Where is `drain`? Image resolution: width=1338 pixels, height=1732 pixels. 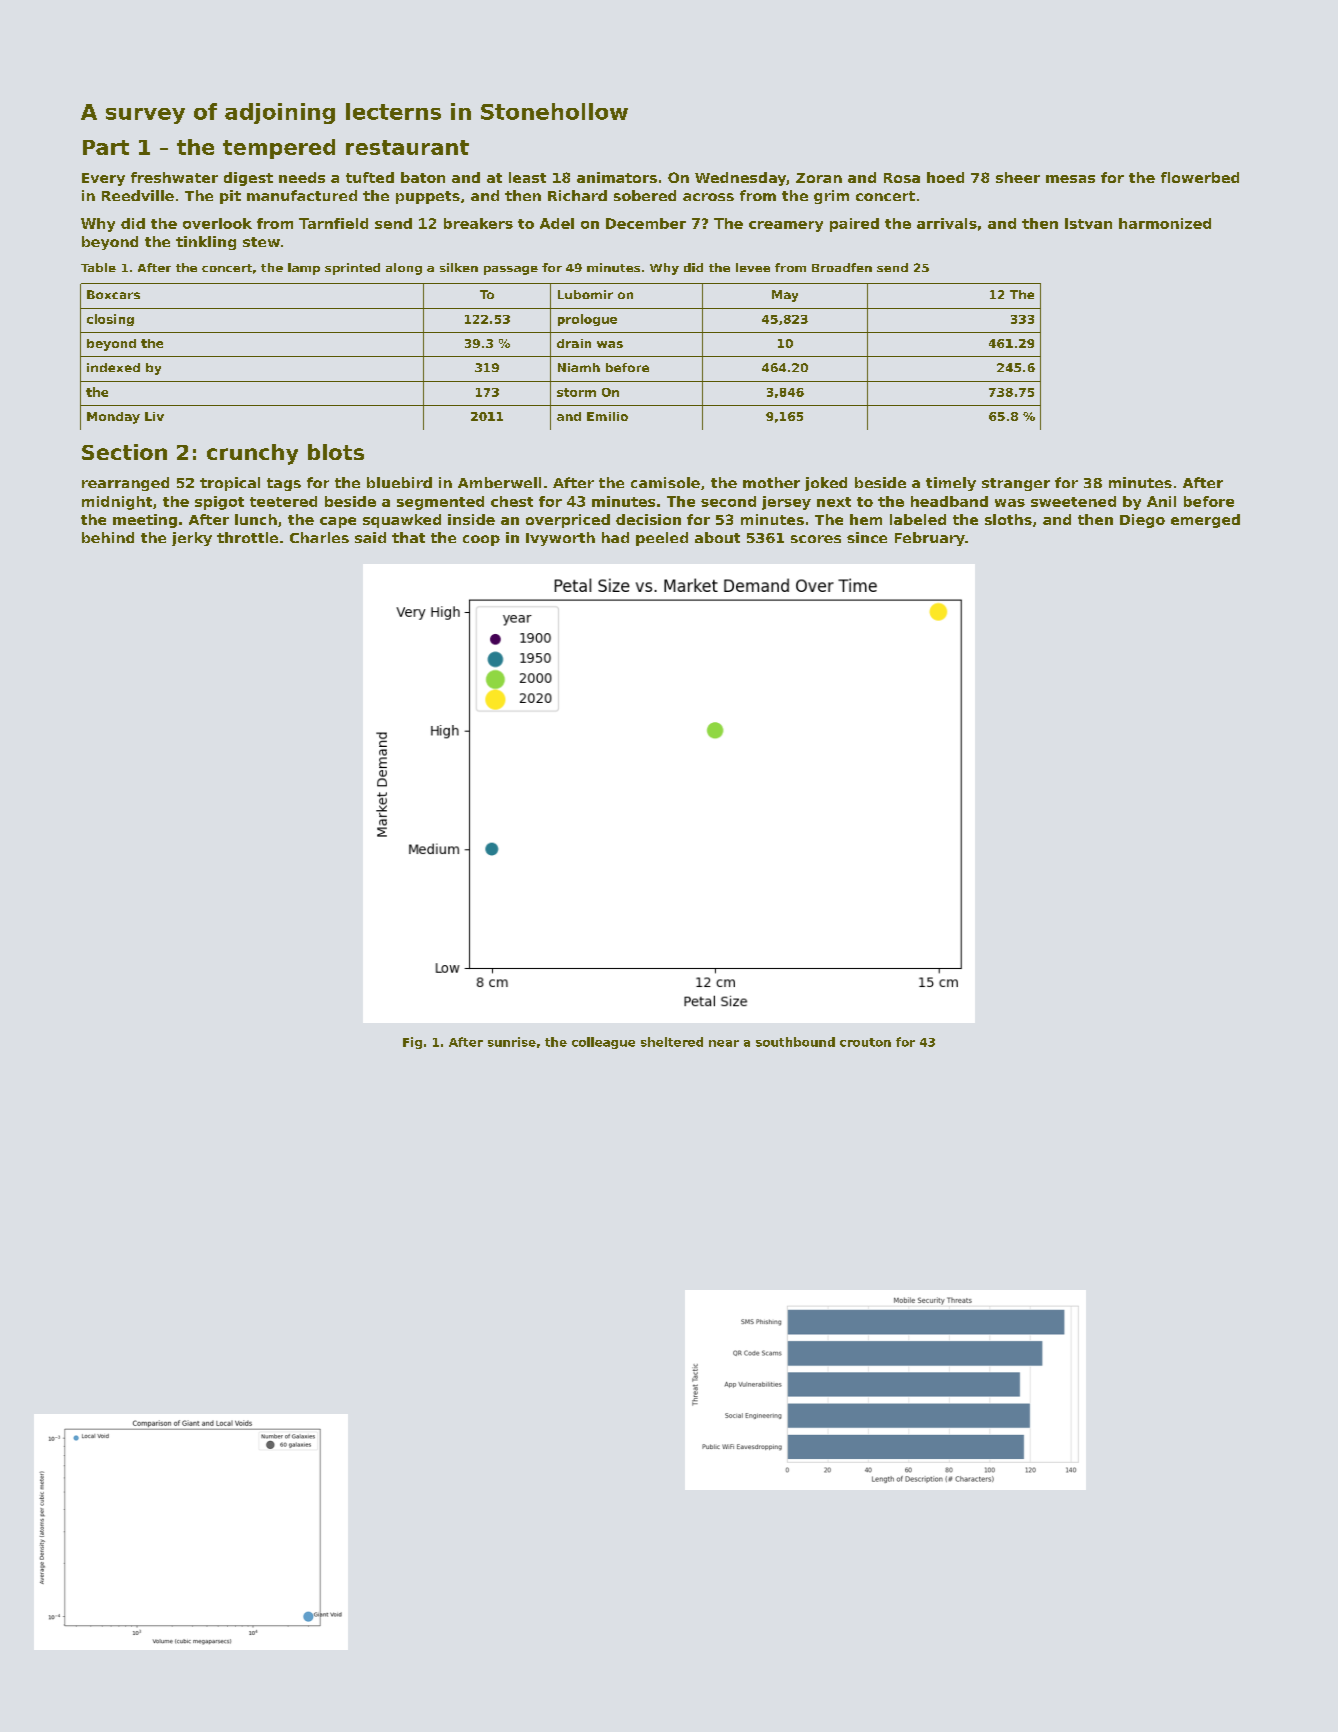
drain is located at coordinates (574, 343).
